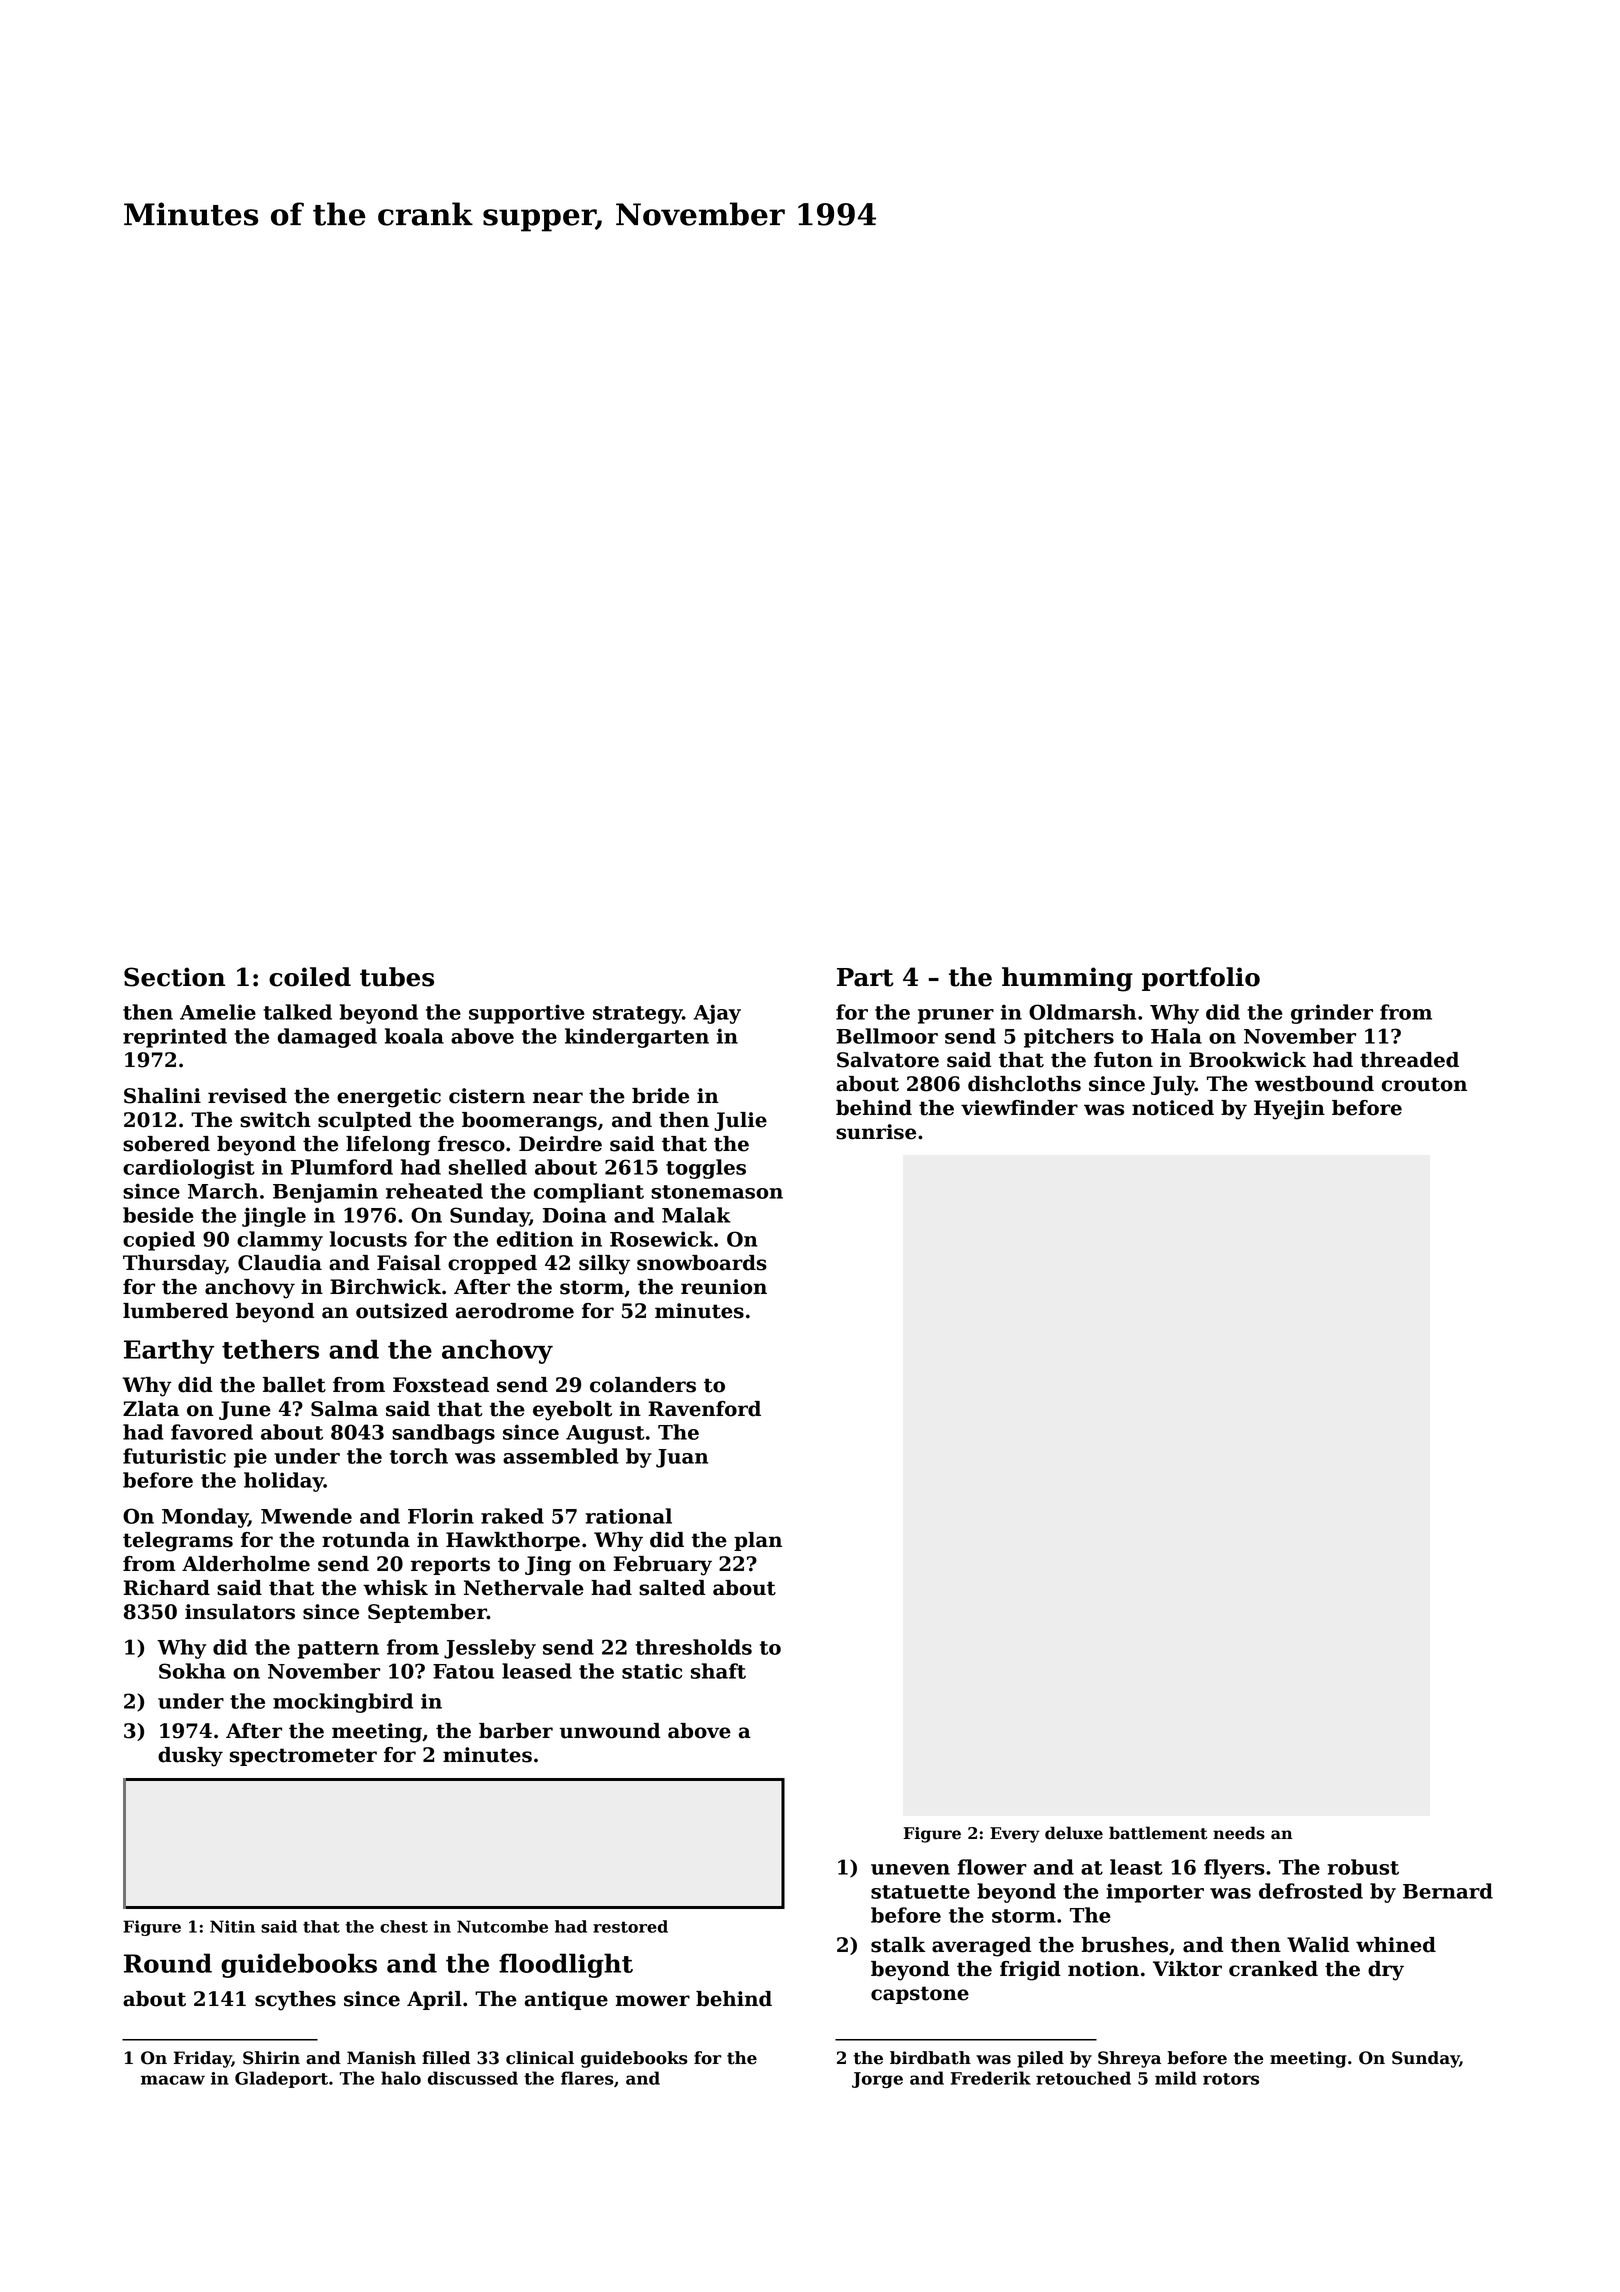  I want to click on Part, so click(865, 977).
